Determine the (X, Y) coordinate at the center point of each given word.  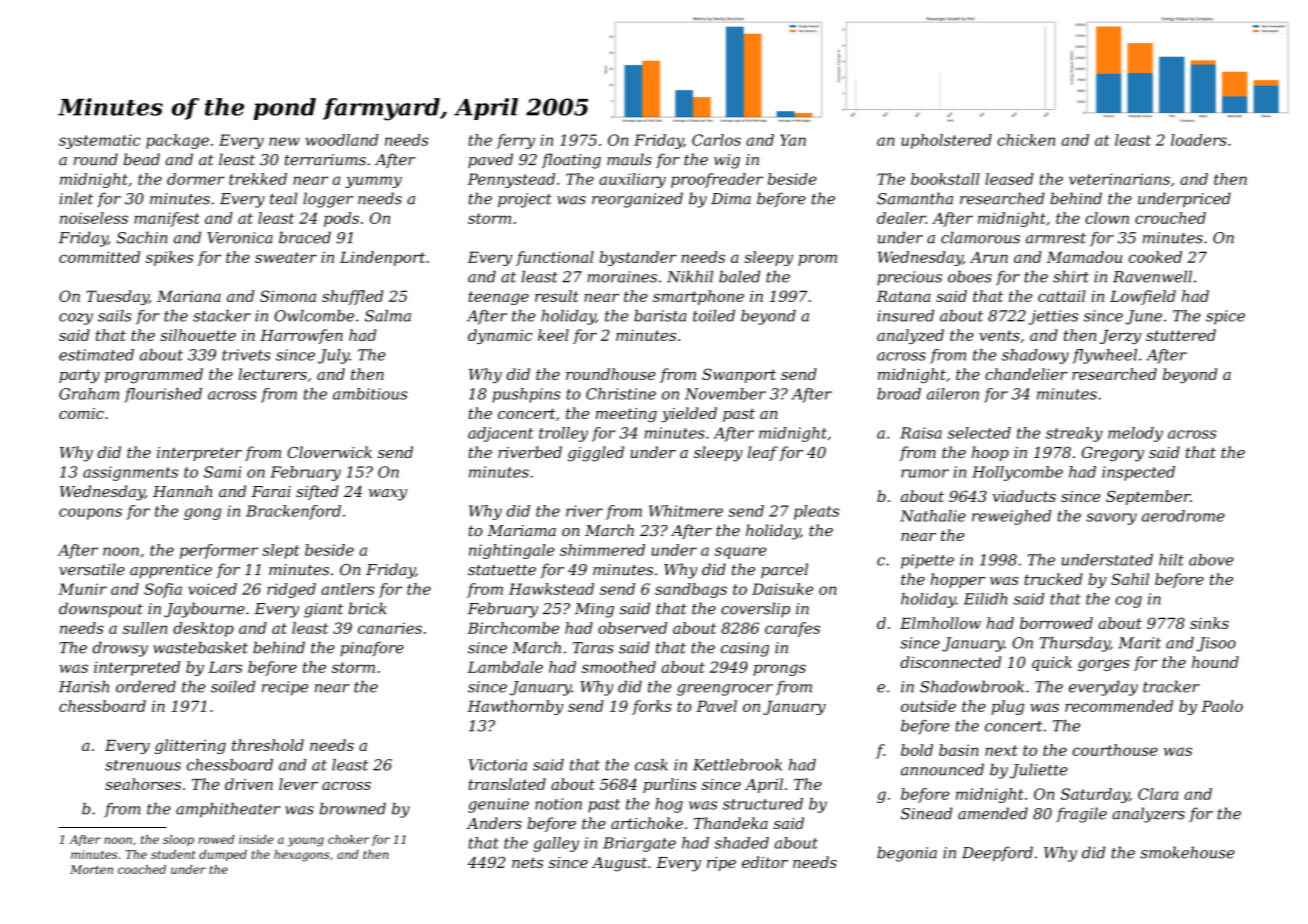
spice (1225, 317)
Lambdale (505, 667)
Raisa (921, 433)
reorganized (637, 200)
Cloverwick (330, 452)
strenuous (143, 765)
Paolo (1222, 706)
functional (555, 258)
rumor (925, 473)
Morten (91, 869)
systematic (100, 141)
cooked (1155, 257)
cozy (76, 319)
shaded (741, 843)
